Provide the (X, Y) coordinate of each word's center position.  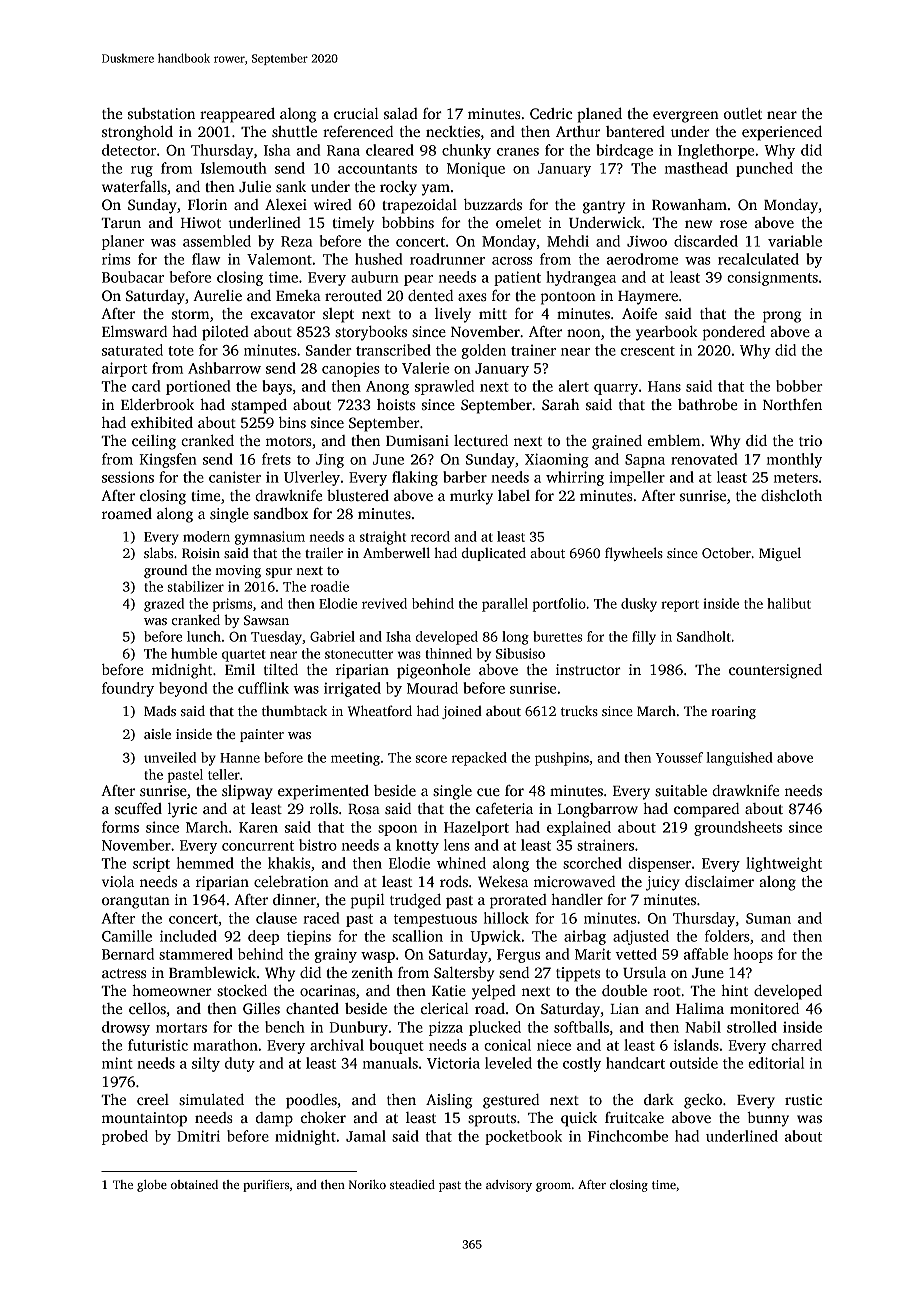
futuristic (158, 1045)
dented (430, 295)
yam (436, 190)
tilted (281, 669)
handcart (635, 1063)
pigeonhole (433, 671)
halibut (789, 603)
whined (461, 863)
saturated (132, 350)
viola (118, 881)
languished (740, 759)
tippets (578, 974)
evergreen (686, 117)
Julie (255, 186)
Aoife (639, 313)
